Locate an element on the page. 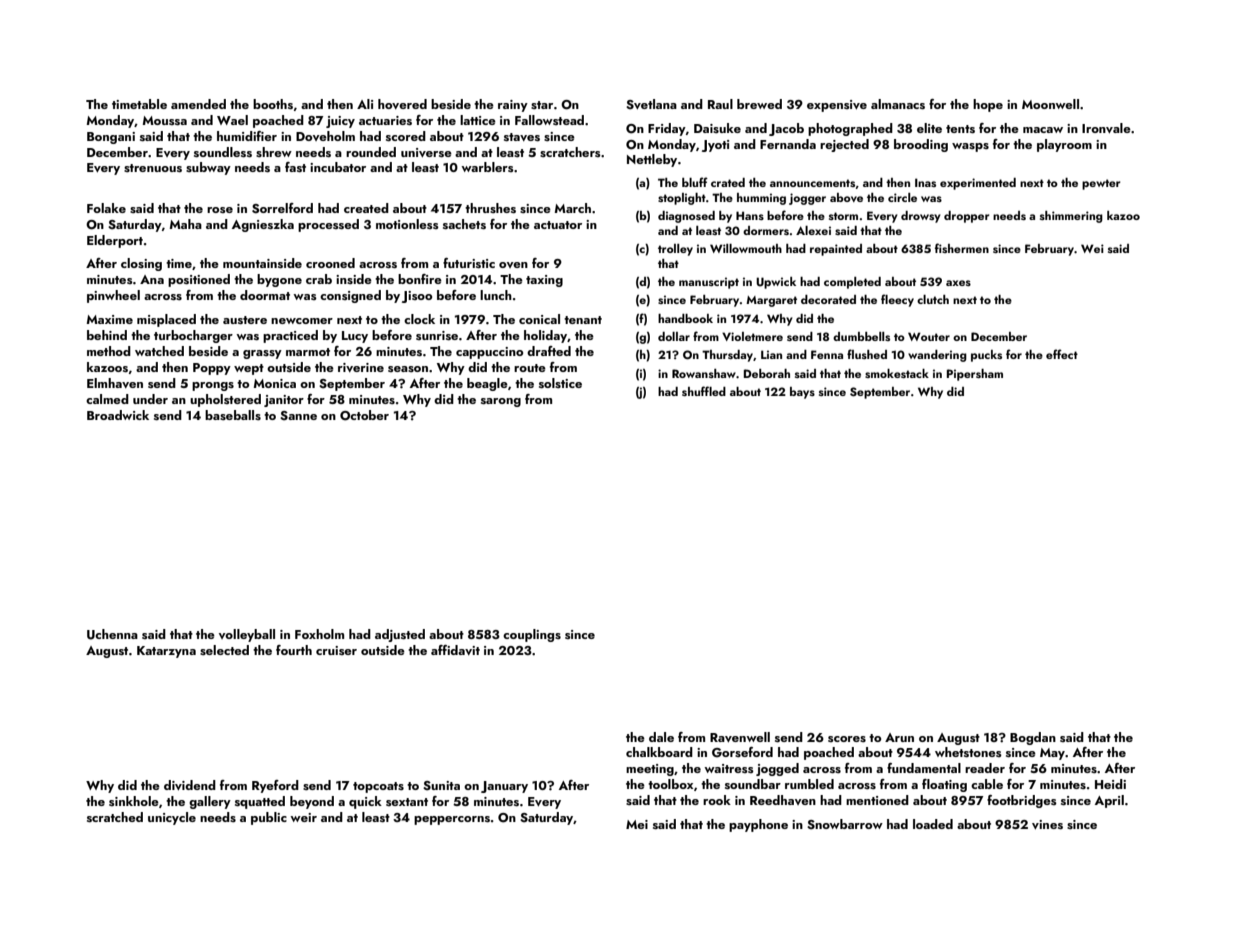 This page has width=1233, height=952. Bogdan is located at coordinates (1033, 738).
